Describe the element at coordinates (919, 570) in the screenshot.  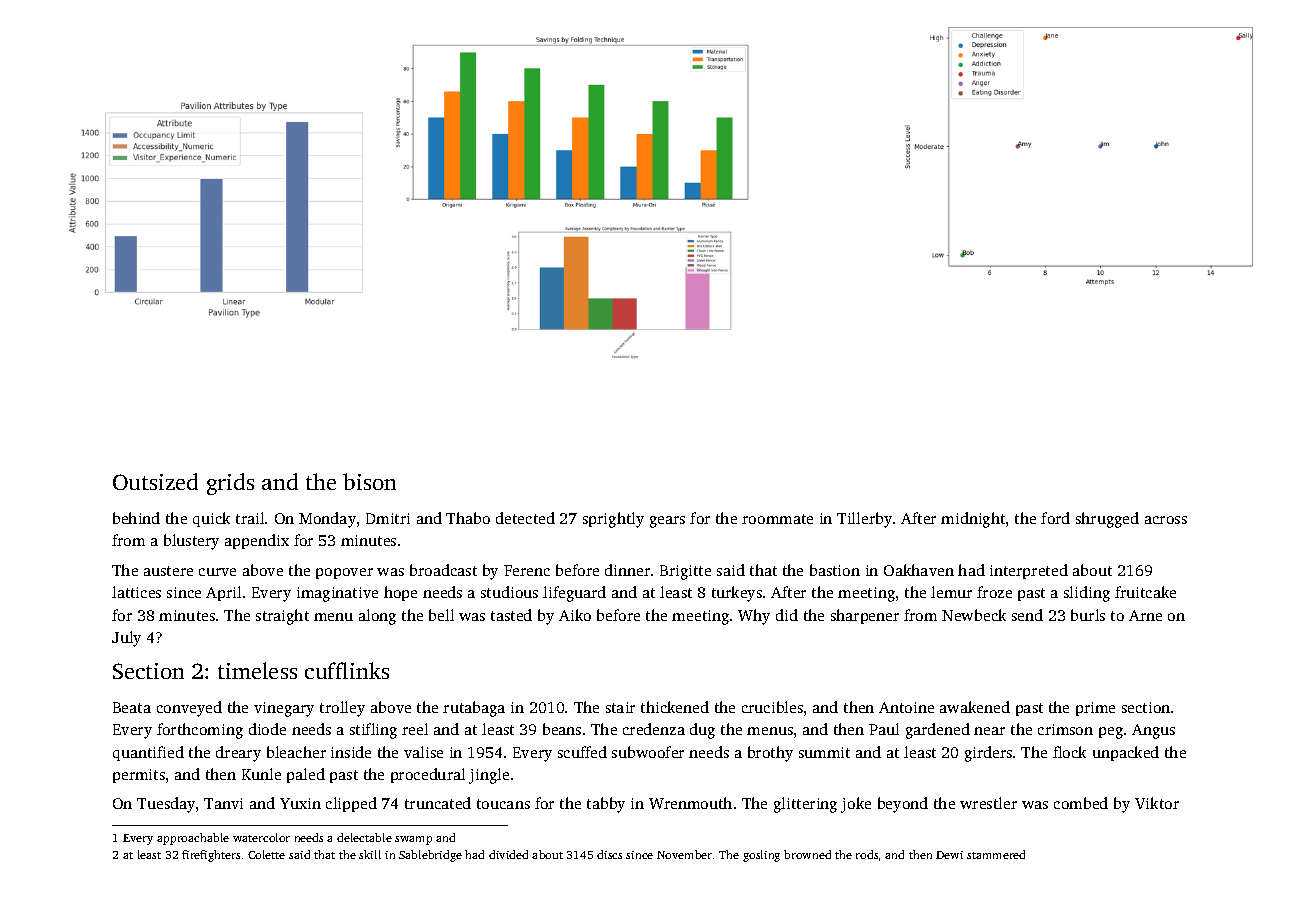
I see `Oakhaven` at that location.
